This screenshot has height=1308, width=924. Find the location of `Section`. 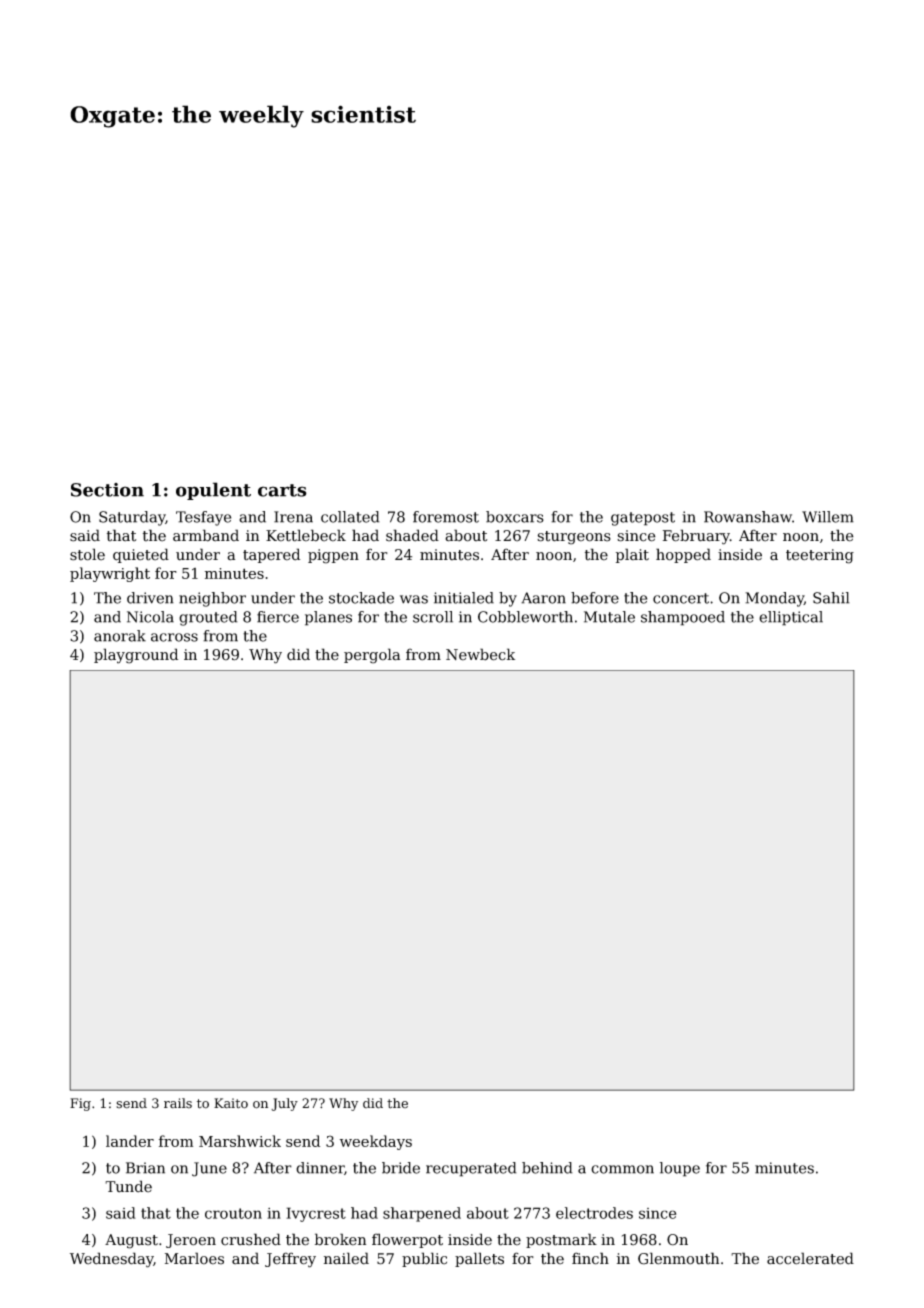

Section is located at coordinates (107, 490).
